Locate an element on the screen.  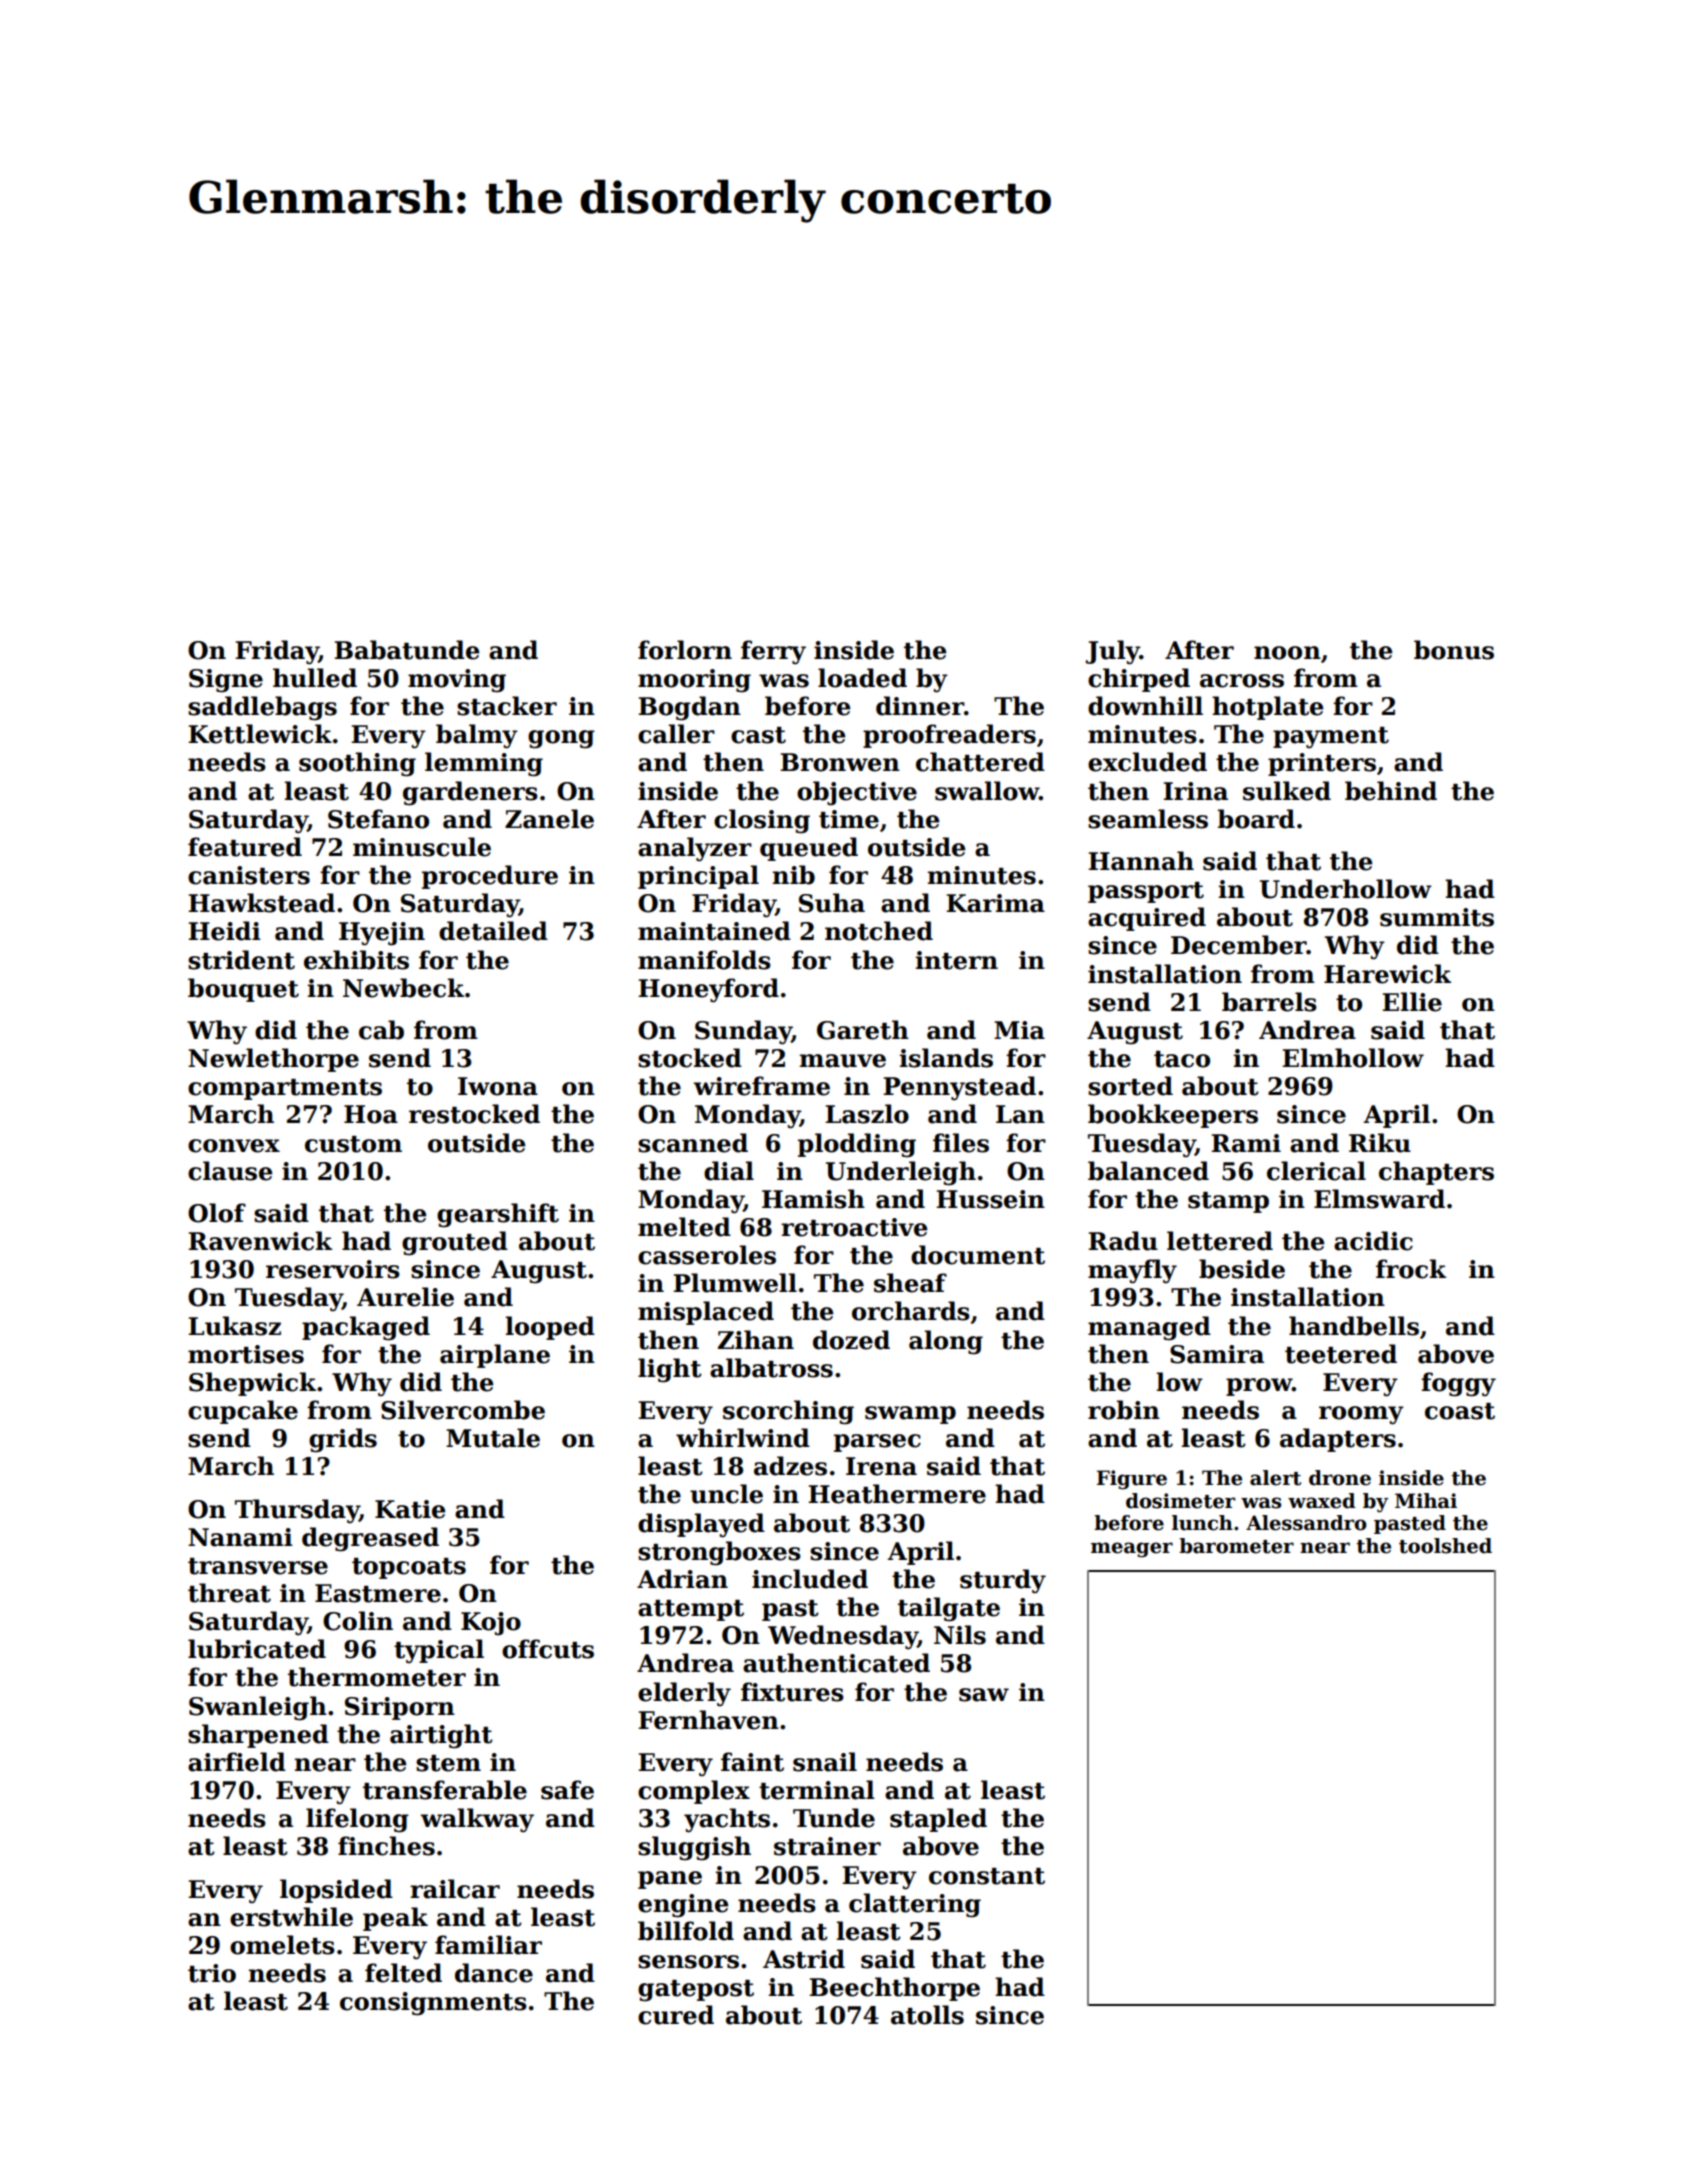
Ellie is located at coordinates (1412, 1002).
